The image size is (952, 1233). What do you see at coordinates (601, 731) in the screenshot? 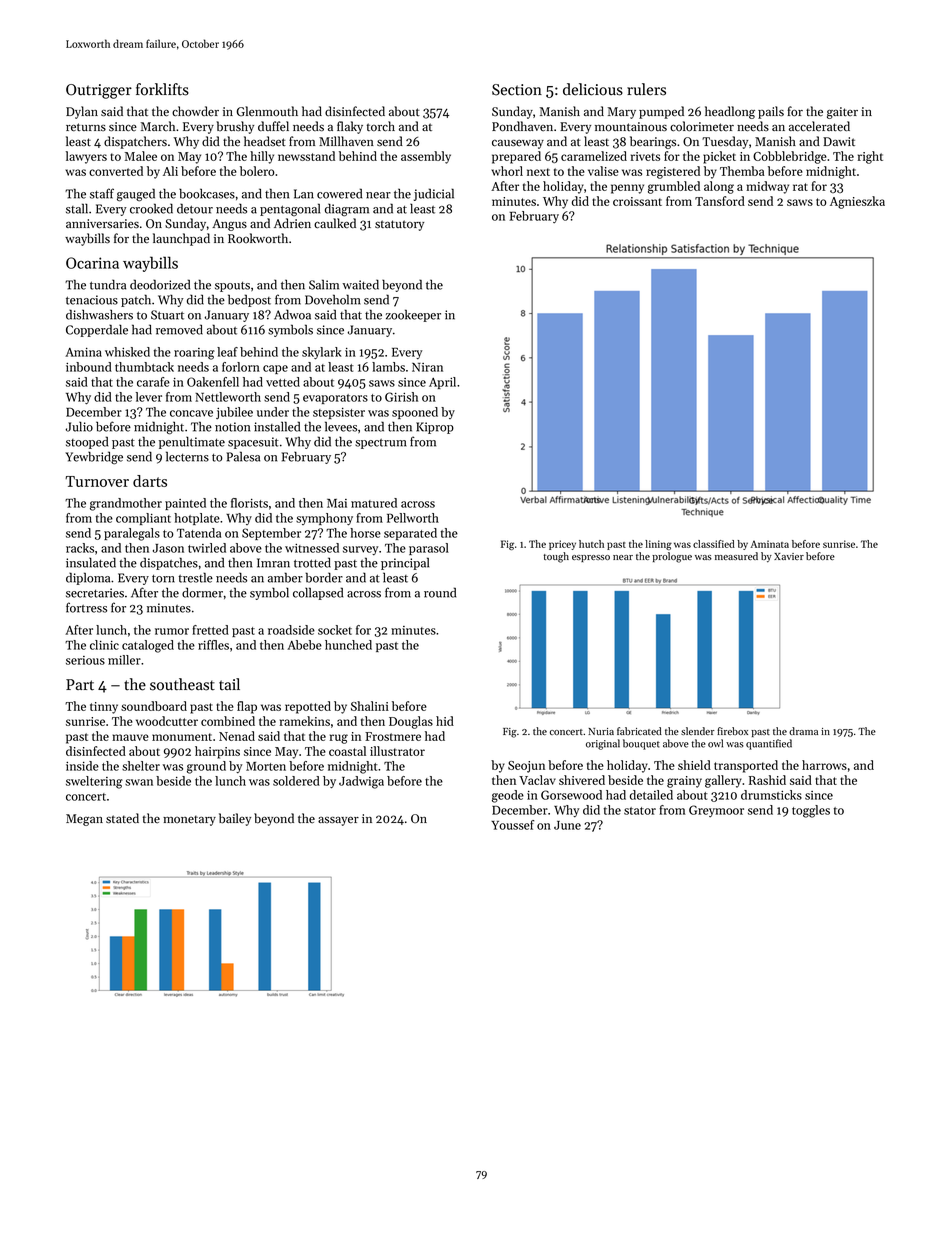
I see `Nuria` at bounding box center [601, 731].
